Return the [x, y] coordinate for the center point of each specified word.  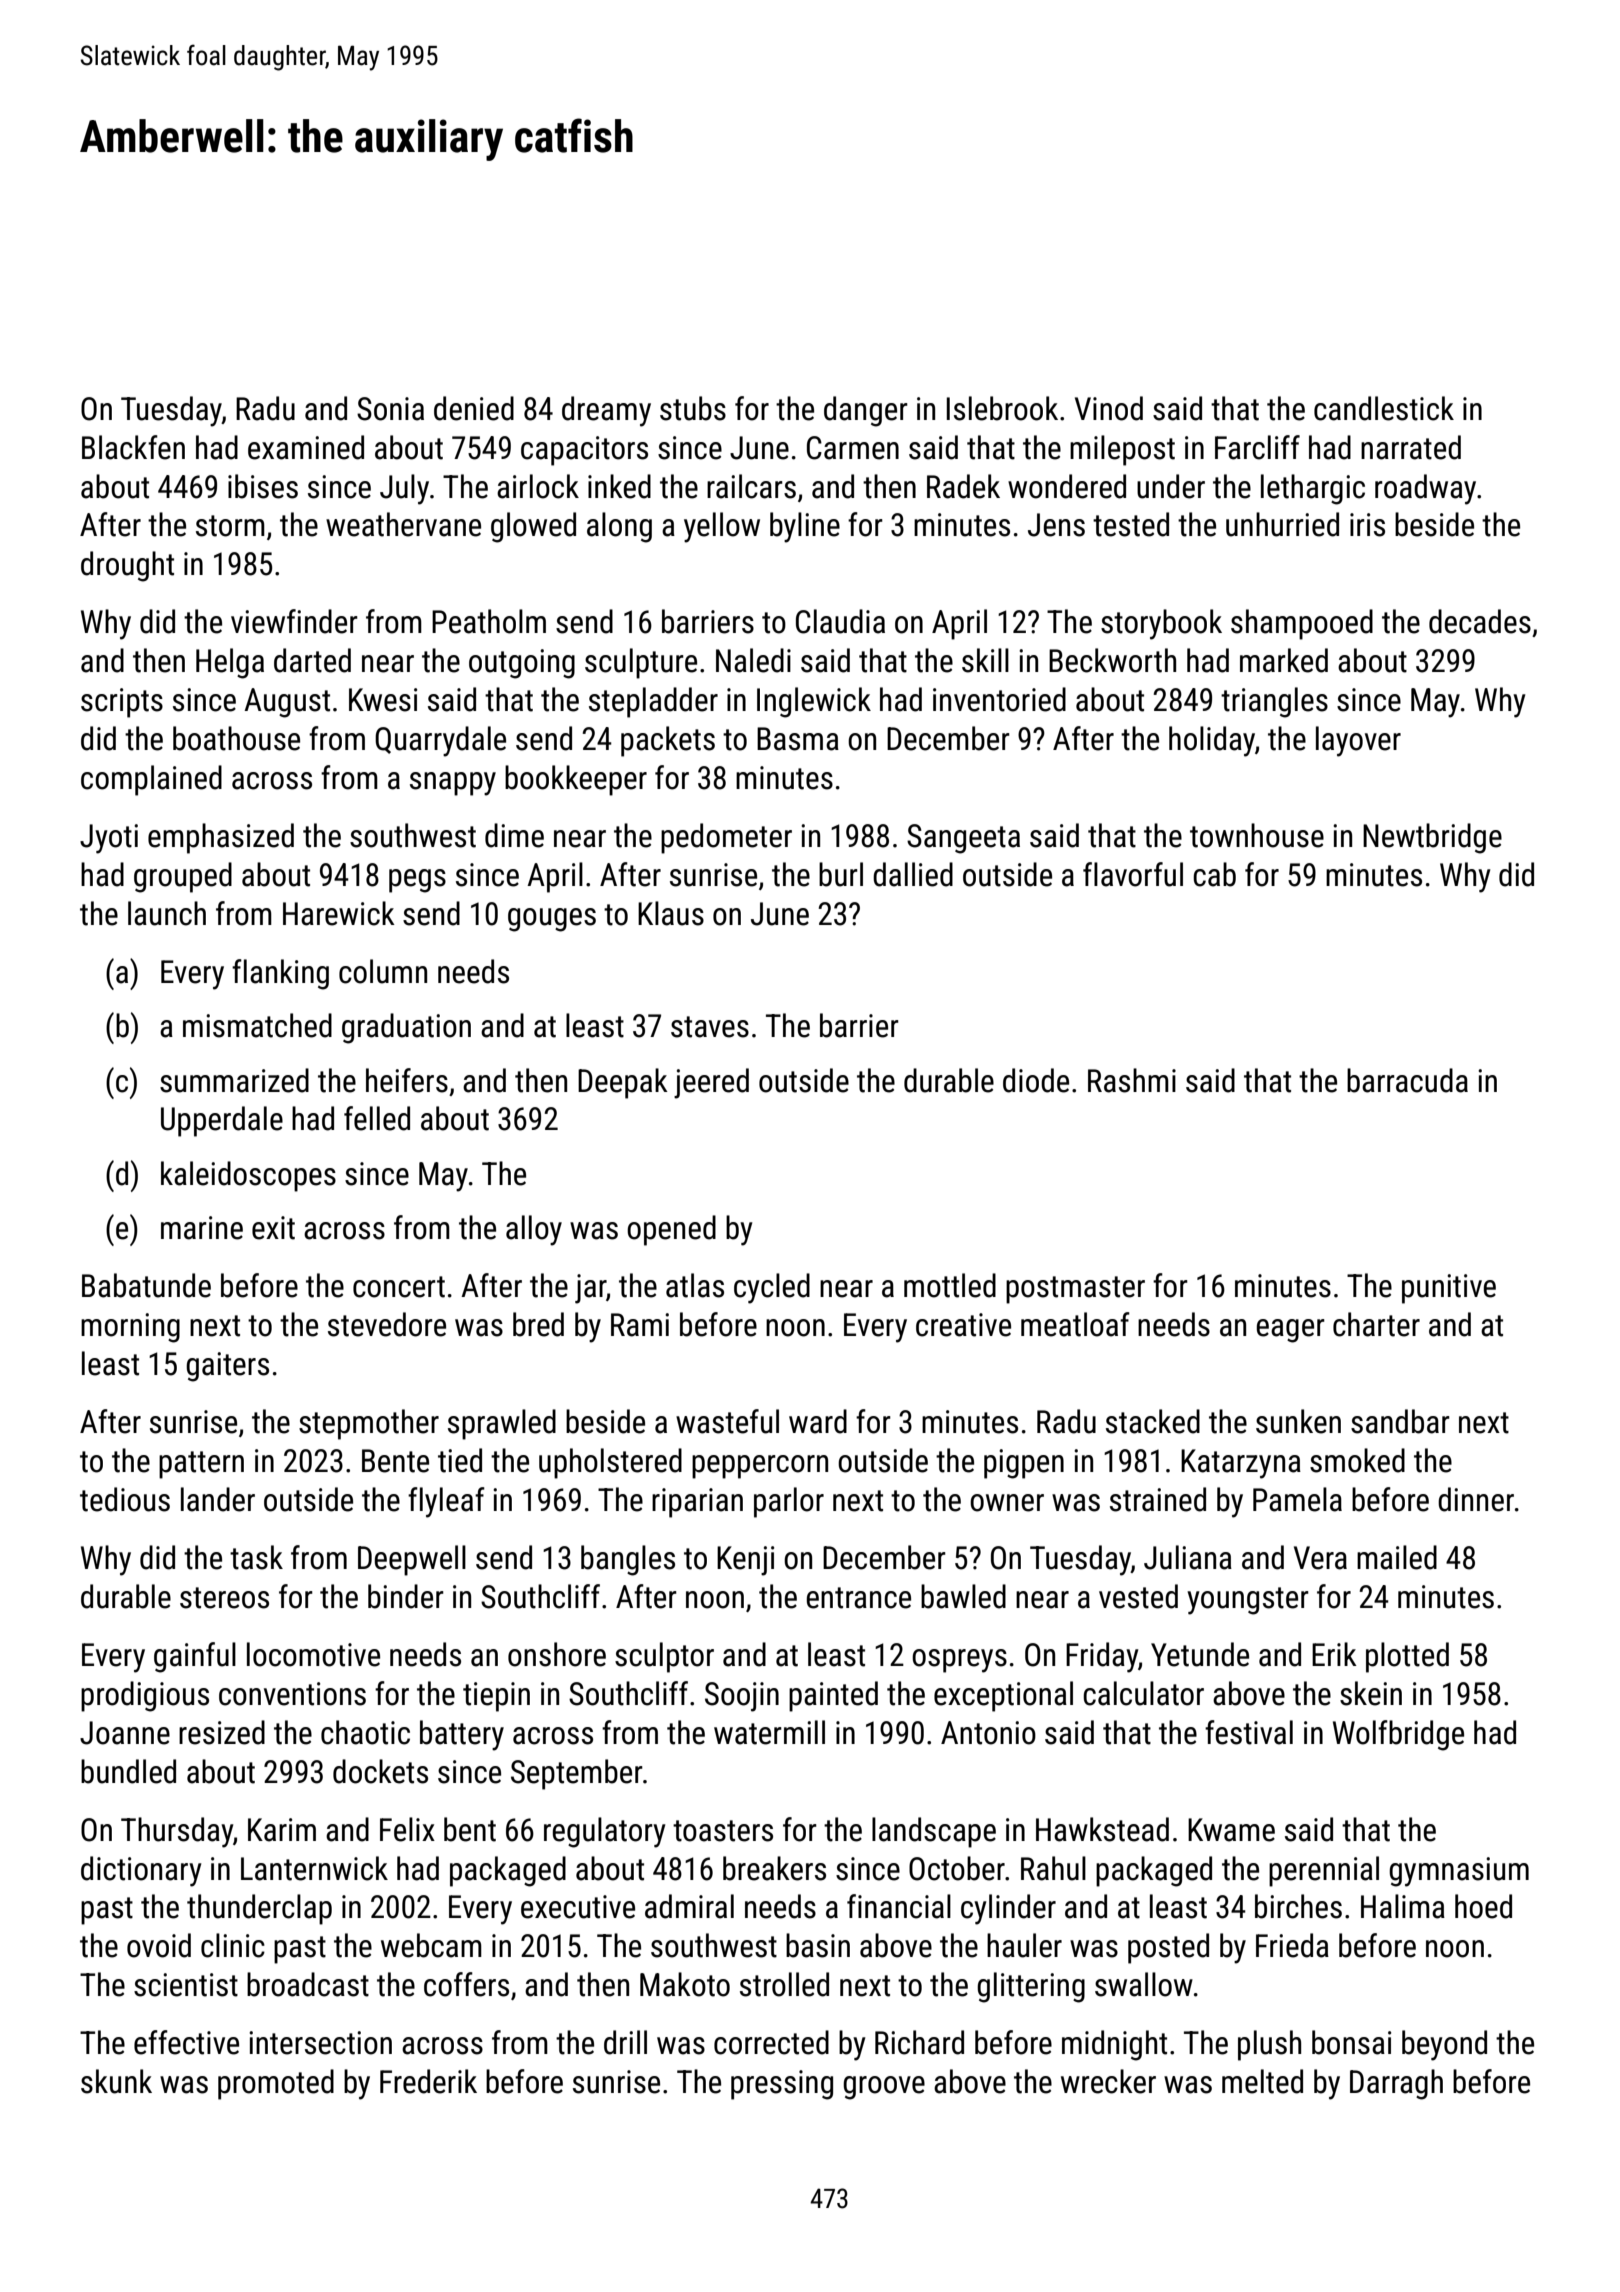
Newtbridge [1432, 838]
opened [671, 1230]
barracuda [1407, 1080]
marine [202, 1228]
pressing [782, 2085]
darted [312, 660]
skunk [116, 2081]
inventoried [999, 699]
